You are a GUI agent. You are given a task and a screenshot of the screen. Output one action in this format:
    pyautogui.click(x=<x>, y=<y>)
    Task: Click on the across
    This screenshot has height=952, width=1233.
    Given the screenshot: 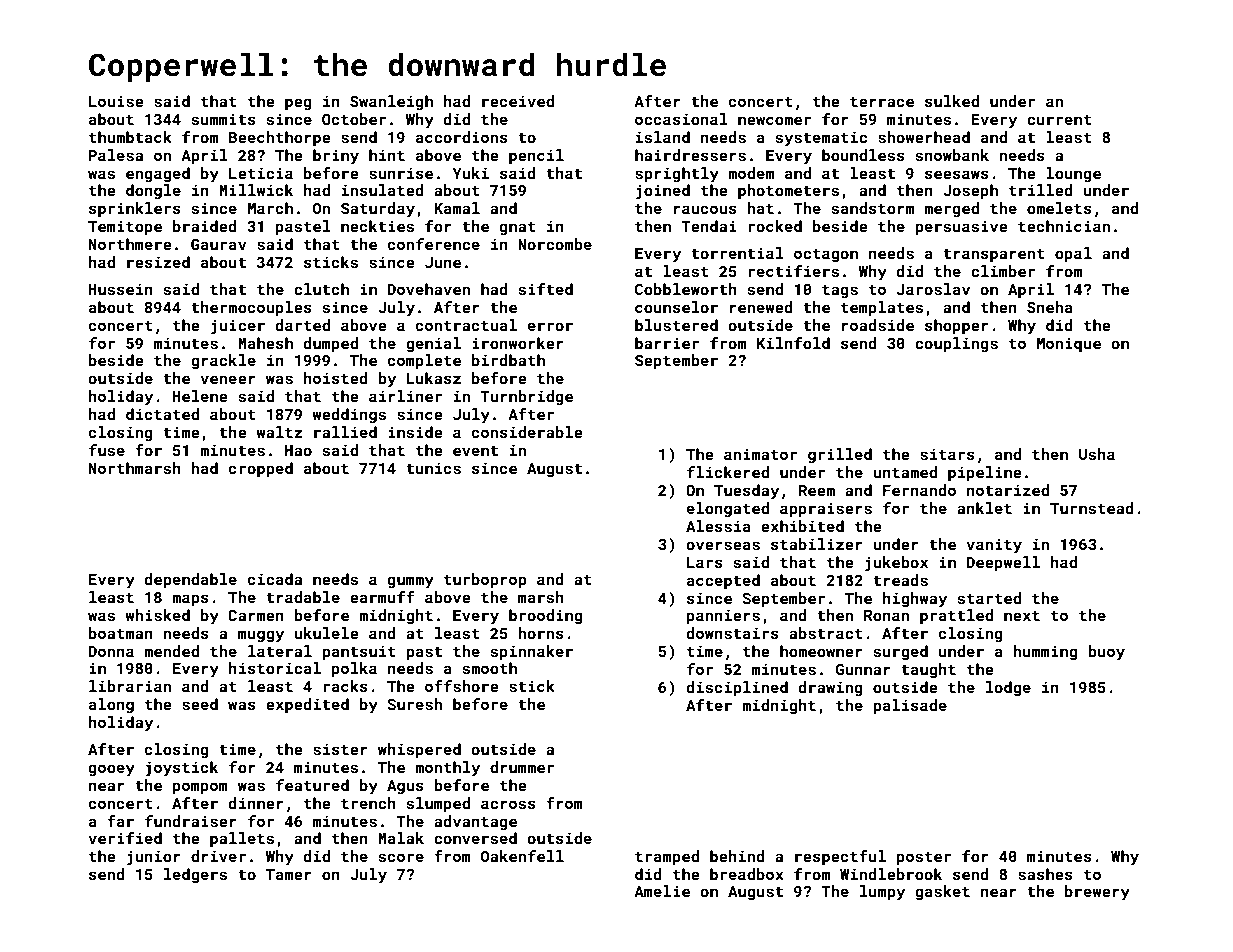 What is the action you would take?
    pyautogui.click(x=508, y=804)
